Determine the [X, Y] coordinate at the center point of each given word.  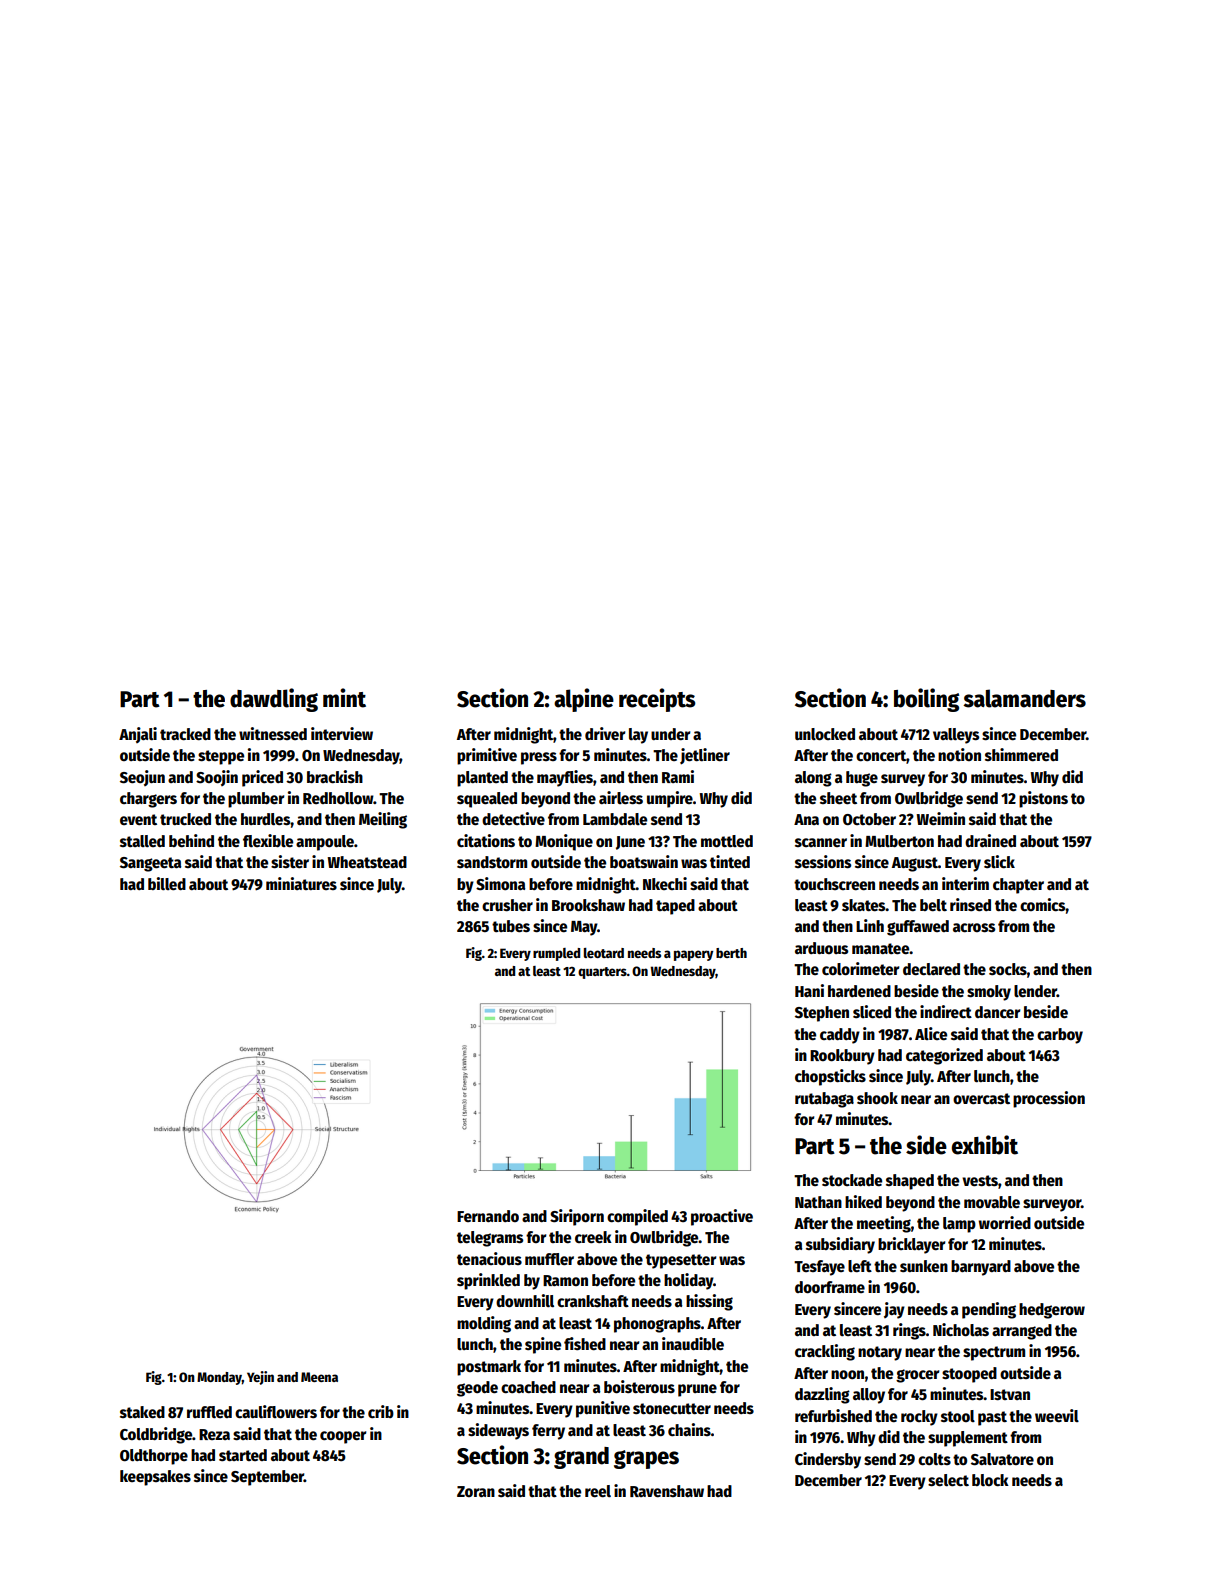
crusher [507, 905]
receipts [657, 700]
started [243, 1455]
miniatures [301, 883]
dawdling [274, 700]
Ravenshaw [667, 1491]
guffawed [918, 928]
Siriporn [577, 1217]
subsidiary [840, 1245]
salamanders [1024, 698]
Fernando [488, 1216]
